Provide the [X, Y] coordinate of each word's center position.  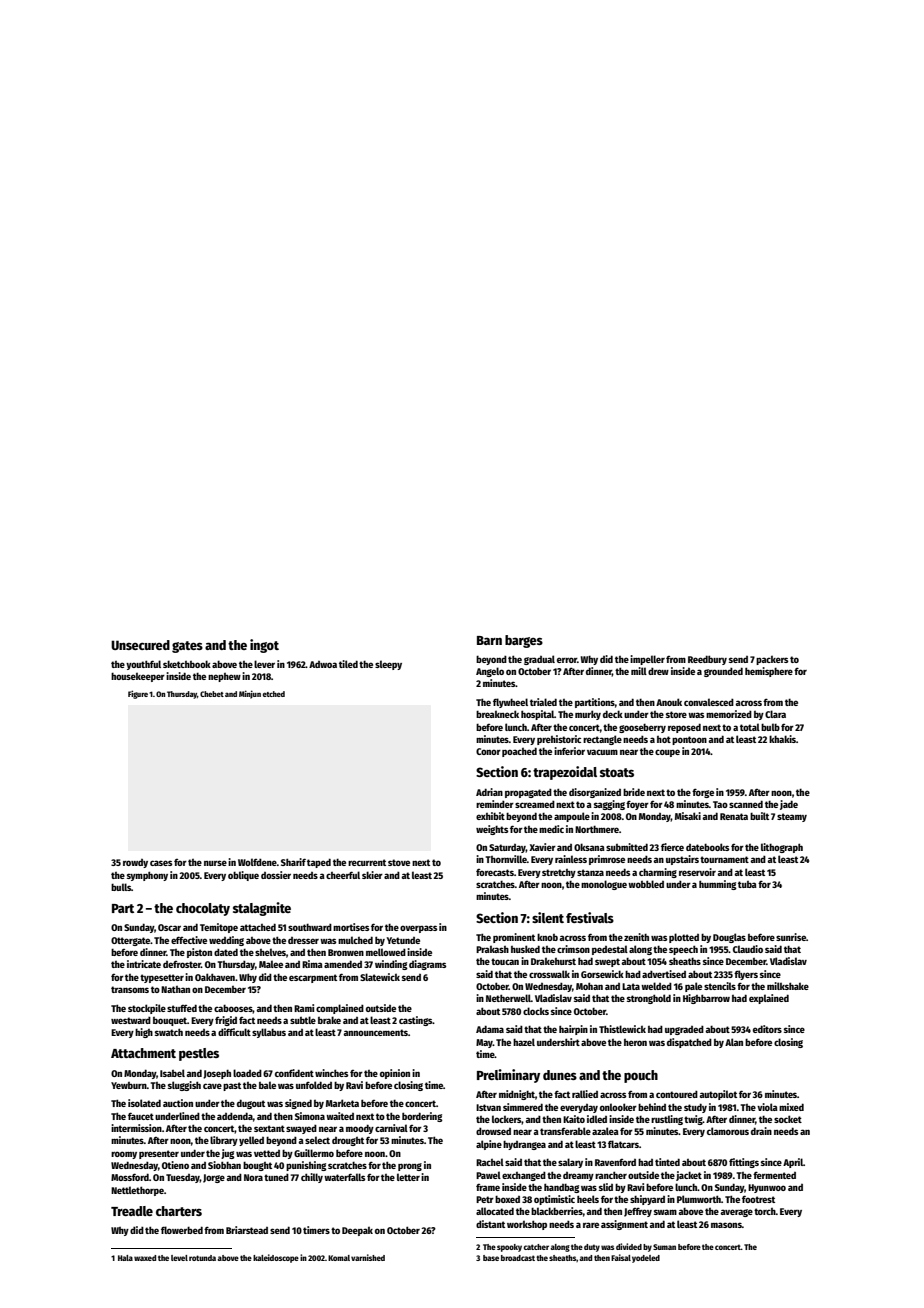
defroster [182, 964]
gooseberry [642, 728]
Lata [631, 986]
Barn [489, 640]
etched [274, 694]
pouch [641, 1076]
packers [772, 660]
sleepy [388, 665]
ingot [264, 646]
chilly [312, 1178]
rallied [585, 1094]
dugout [251, 1104]
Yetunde [403, 940]
